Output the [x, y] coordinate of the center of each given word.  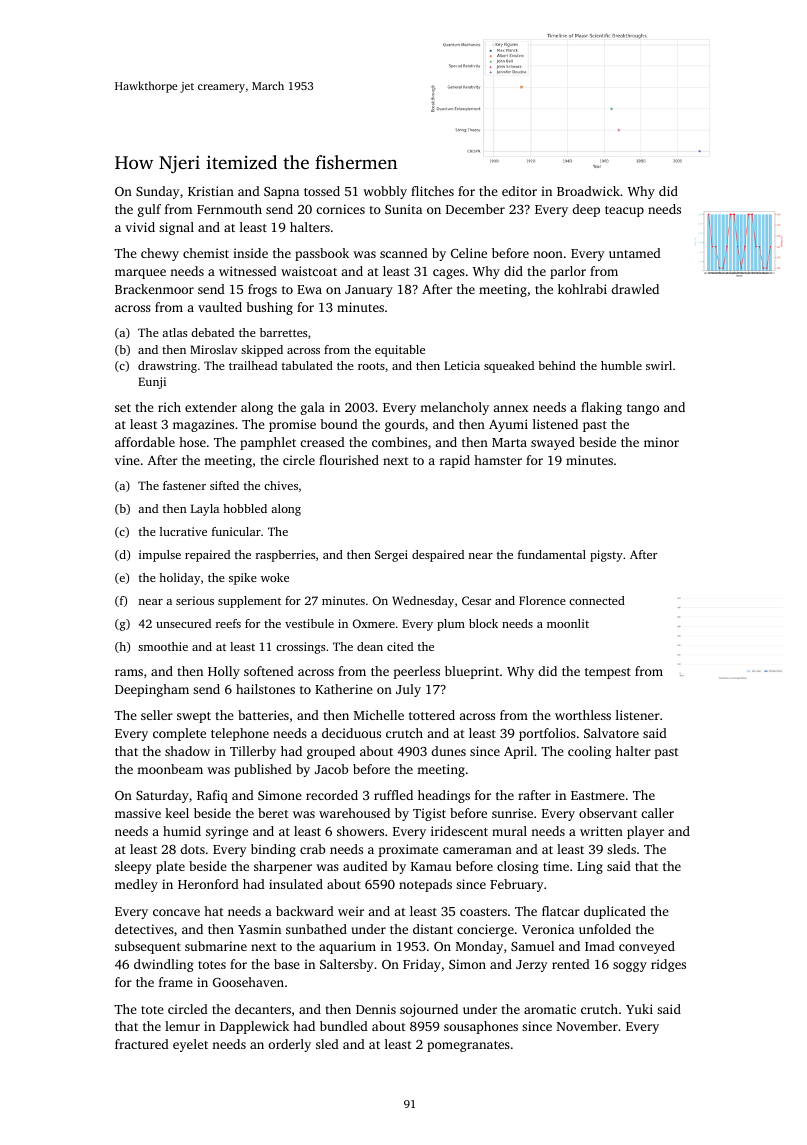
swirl [659, 365]
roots [371, 366]
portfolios [547, 734]
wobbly [385, 192]
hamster [498, 460]
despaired [438, 556]
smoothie [163, 646]
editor [519, 191]
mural [509, 831]
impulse [160, 556]
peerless [416, 672]
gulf [149, 210]
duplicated [615, 912]
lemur [182, 1026]
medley [136, 885]
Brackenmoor [154, 289]
